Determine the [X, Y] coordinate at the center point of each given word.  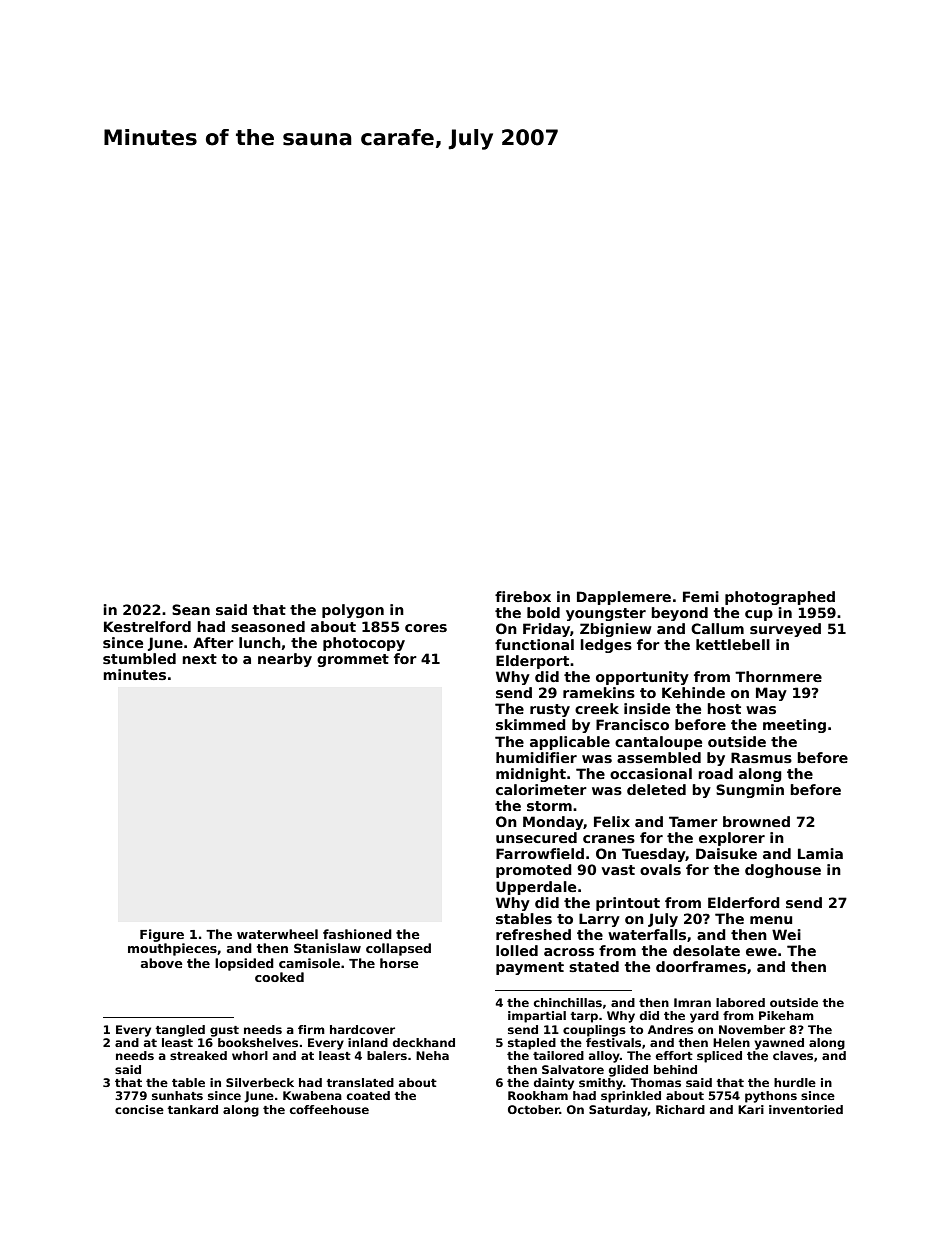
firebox [523, 596]
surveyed [785, 630]
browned [756, 821]
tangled [180, 1031]
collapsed [398, 949]
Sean [191, 609]
